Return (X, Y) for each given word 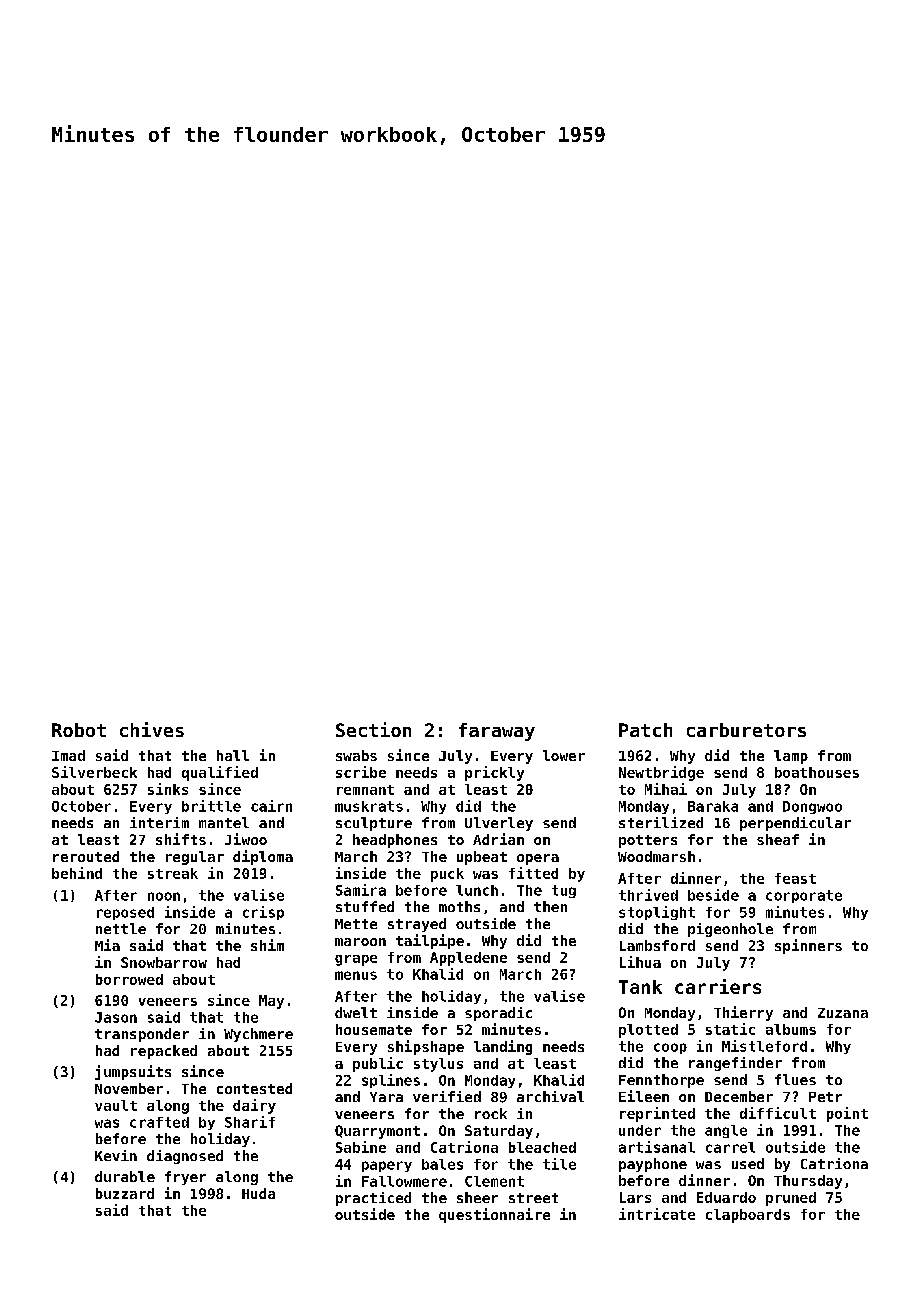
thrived (648, 895)
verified (447, 1096)
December (739, 1096)
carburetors (746, 730)
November (129, 1088)
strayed (417, 925)
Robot (79, 730)
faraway (497, 732)
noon (164, 896)
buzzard (125, 1193)
